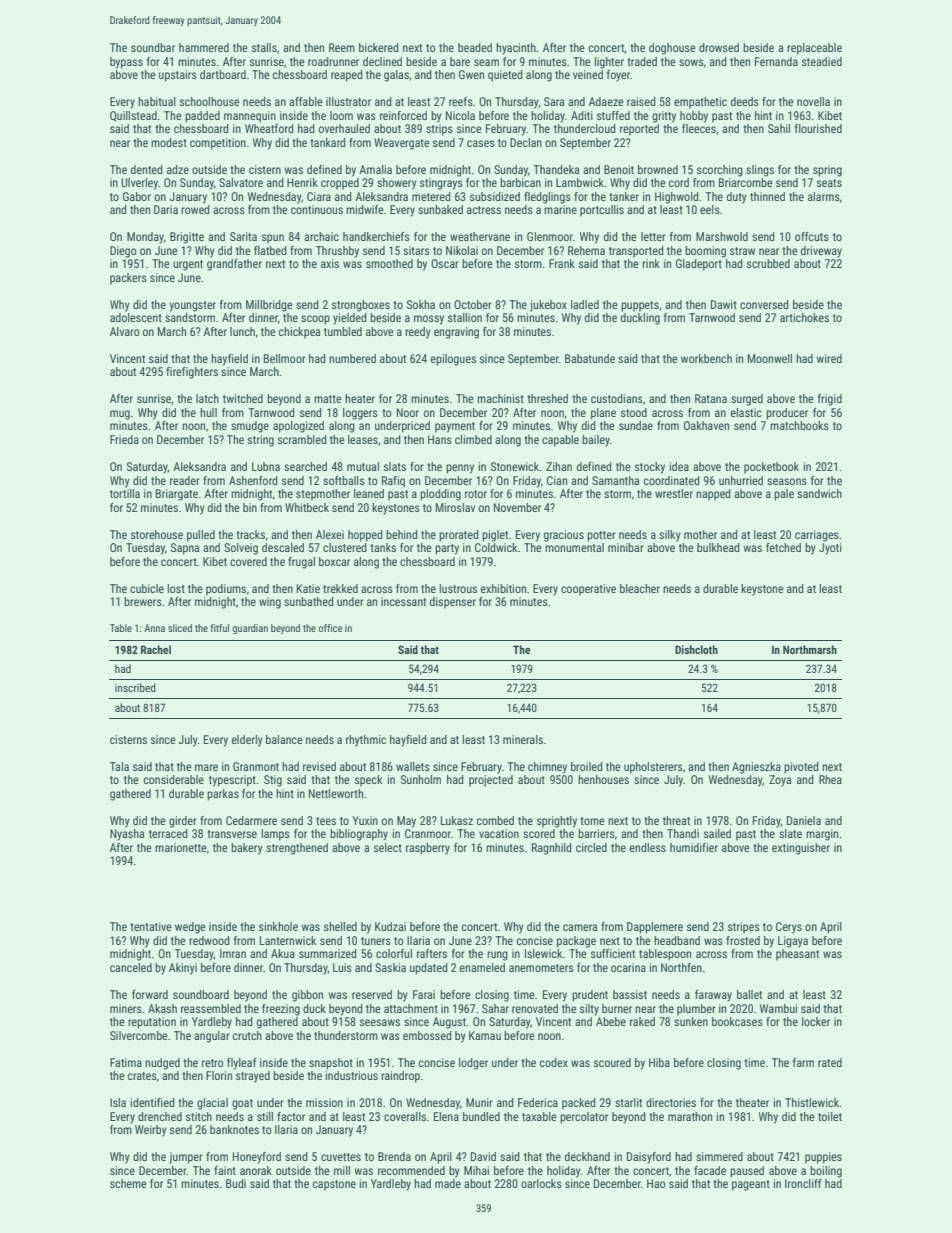  What do you see at coordinates (830, 779) in the screenshot?
I see `Rhea` at bounding box center [830, 779].
